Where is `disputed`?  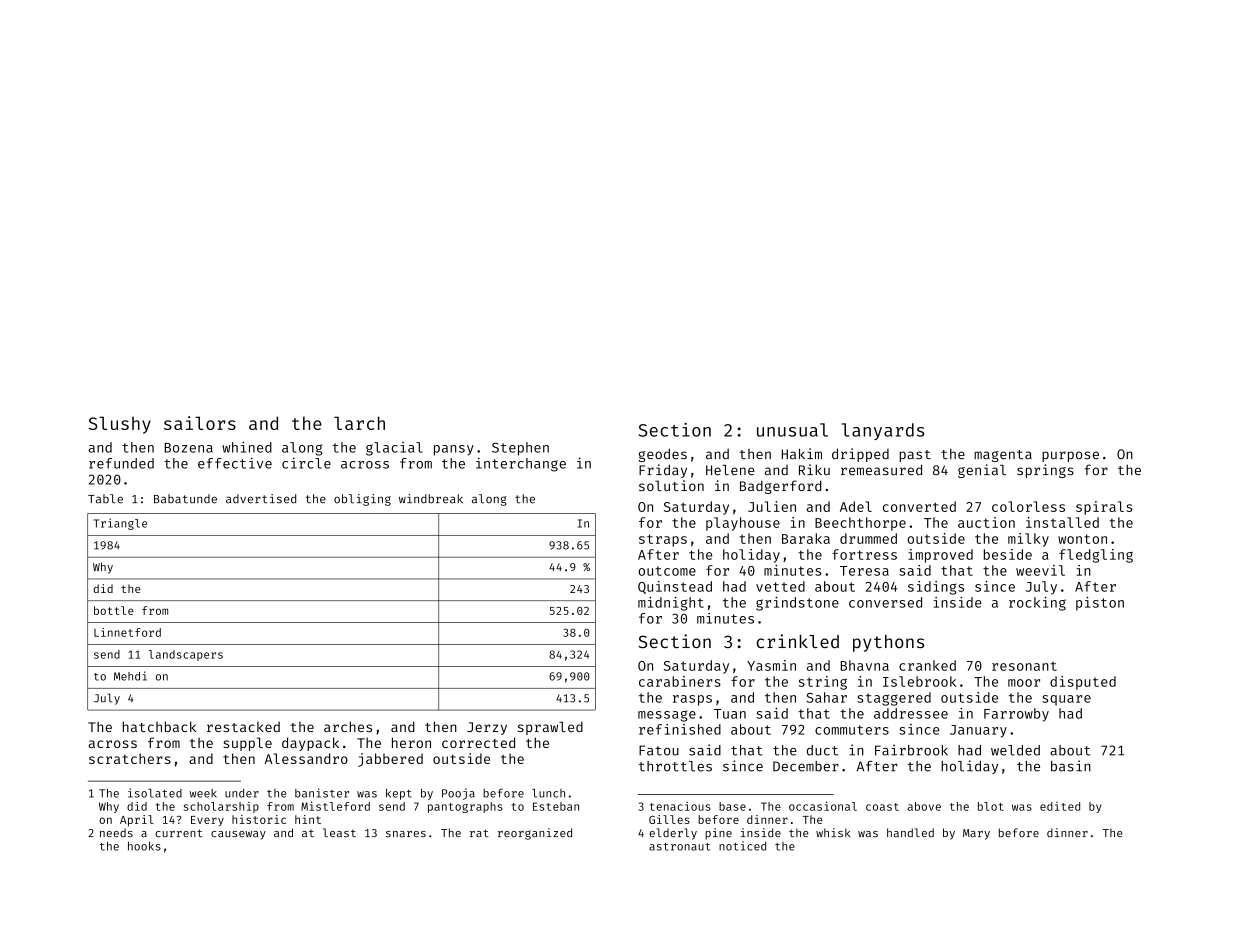 disputed is located at coordinates (1083, 683).
